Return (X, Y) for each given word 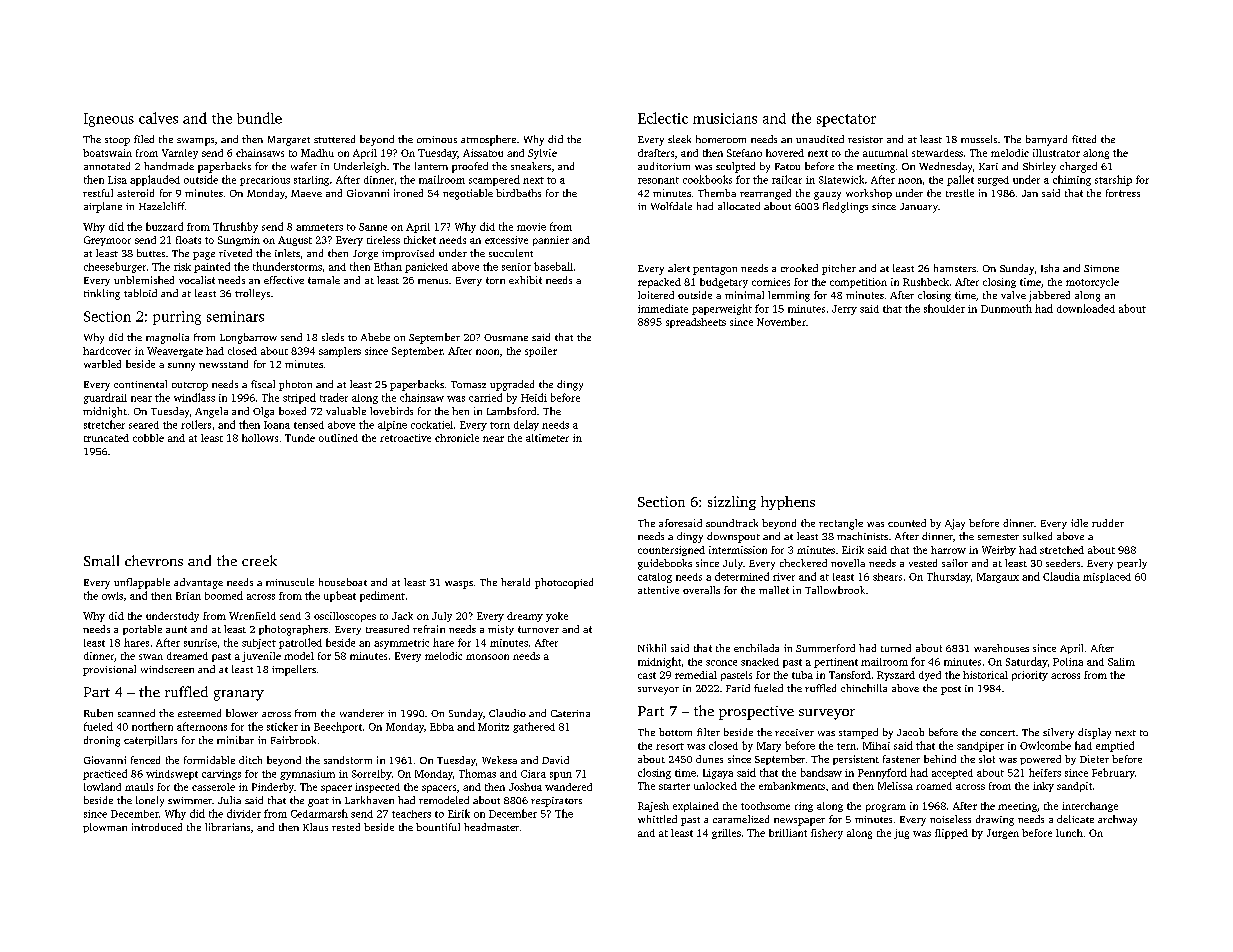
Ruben (98, 713)
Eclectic (663, 118)
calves (158, 118)
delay (526, 425)
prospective (756, 713)
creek (259, 560)
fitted (1084, 139)
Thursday (949, 577)
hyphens (788, 503)
